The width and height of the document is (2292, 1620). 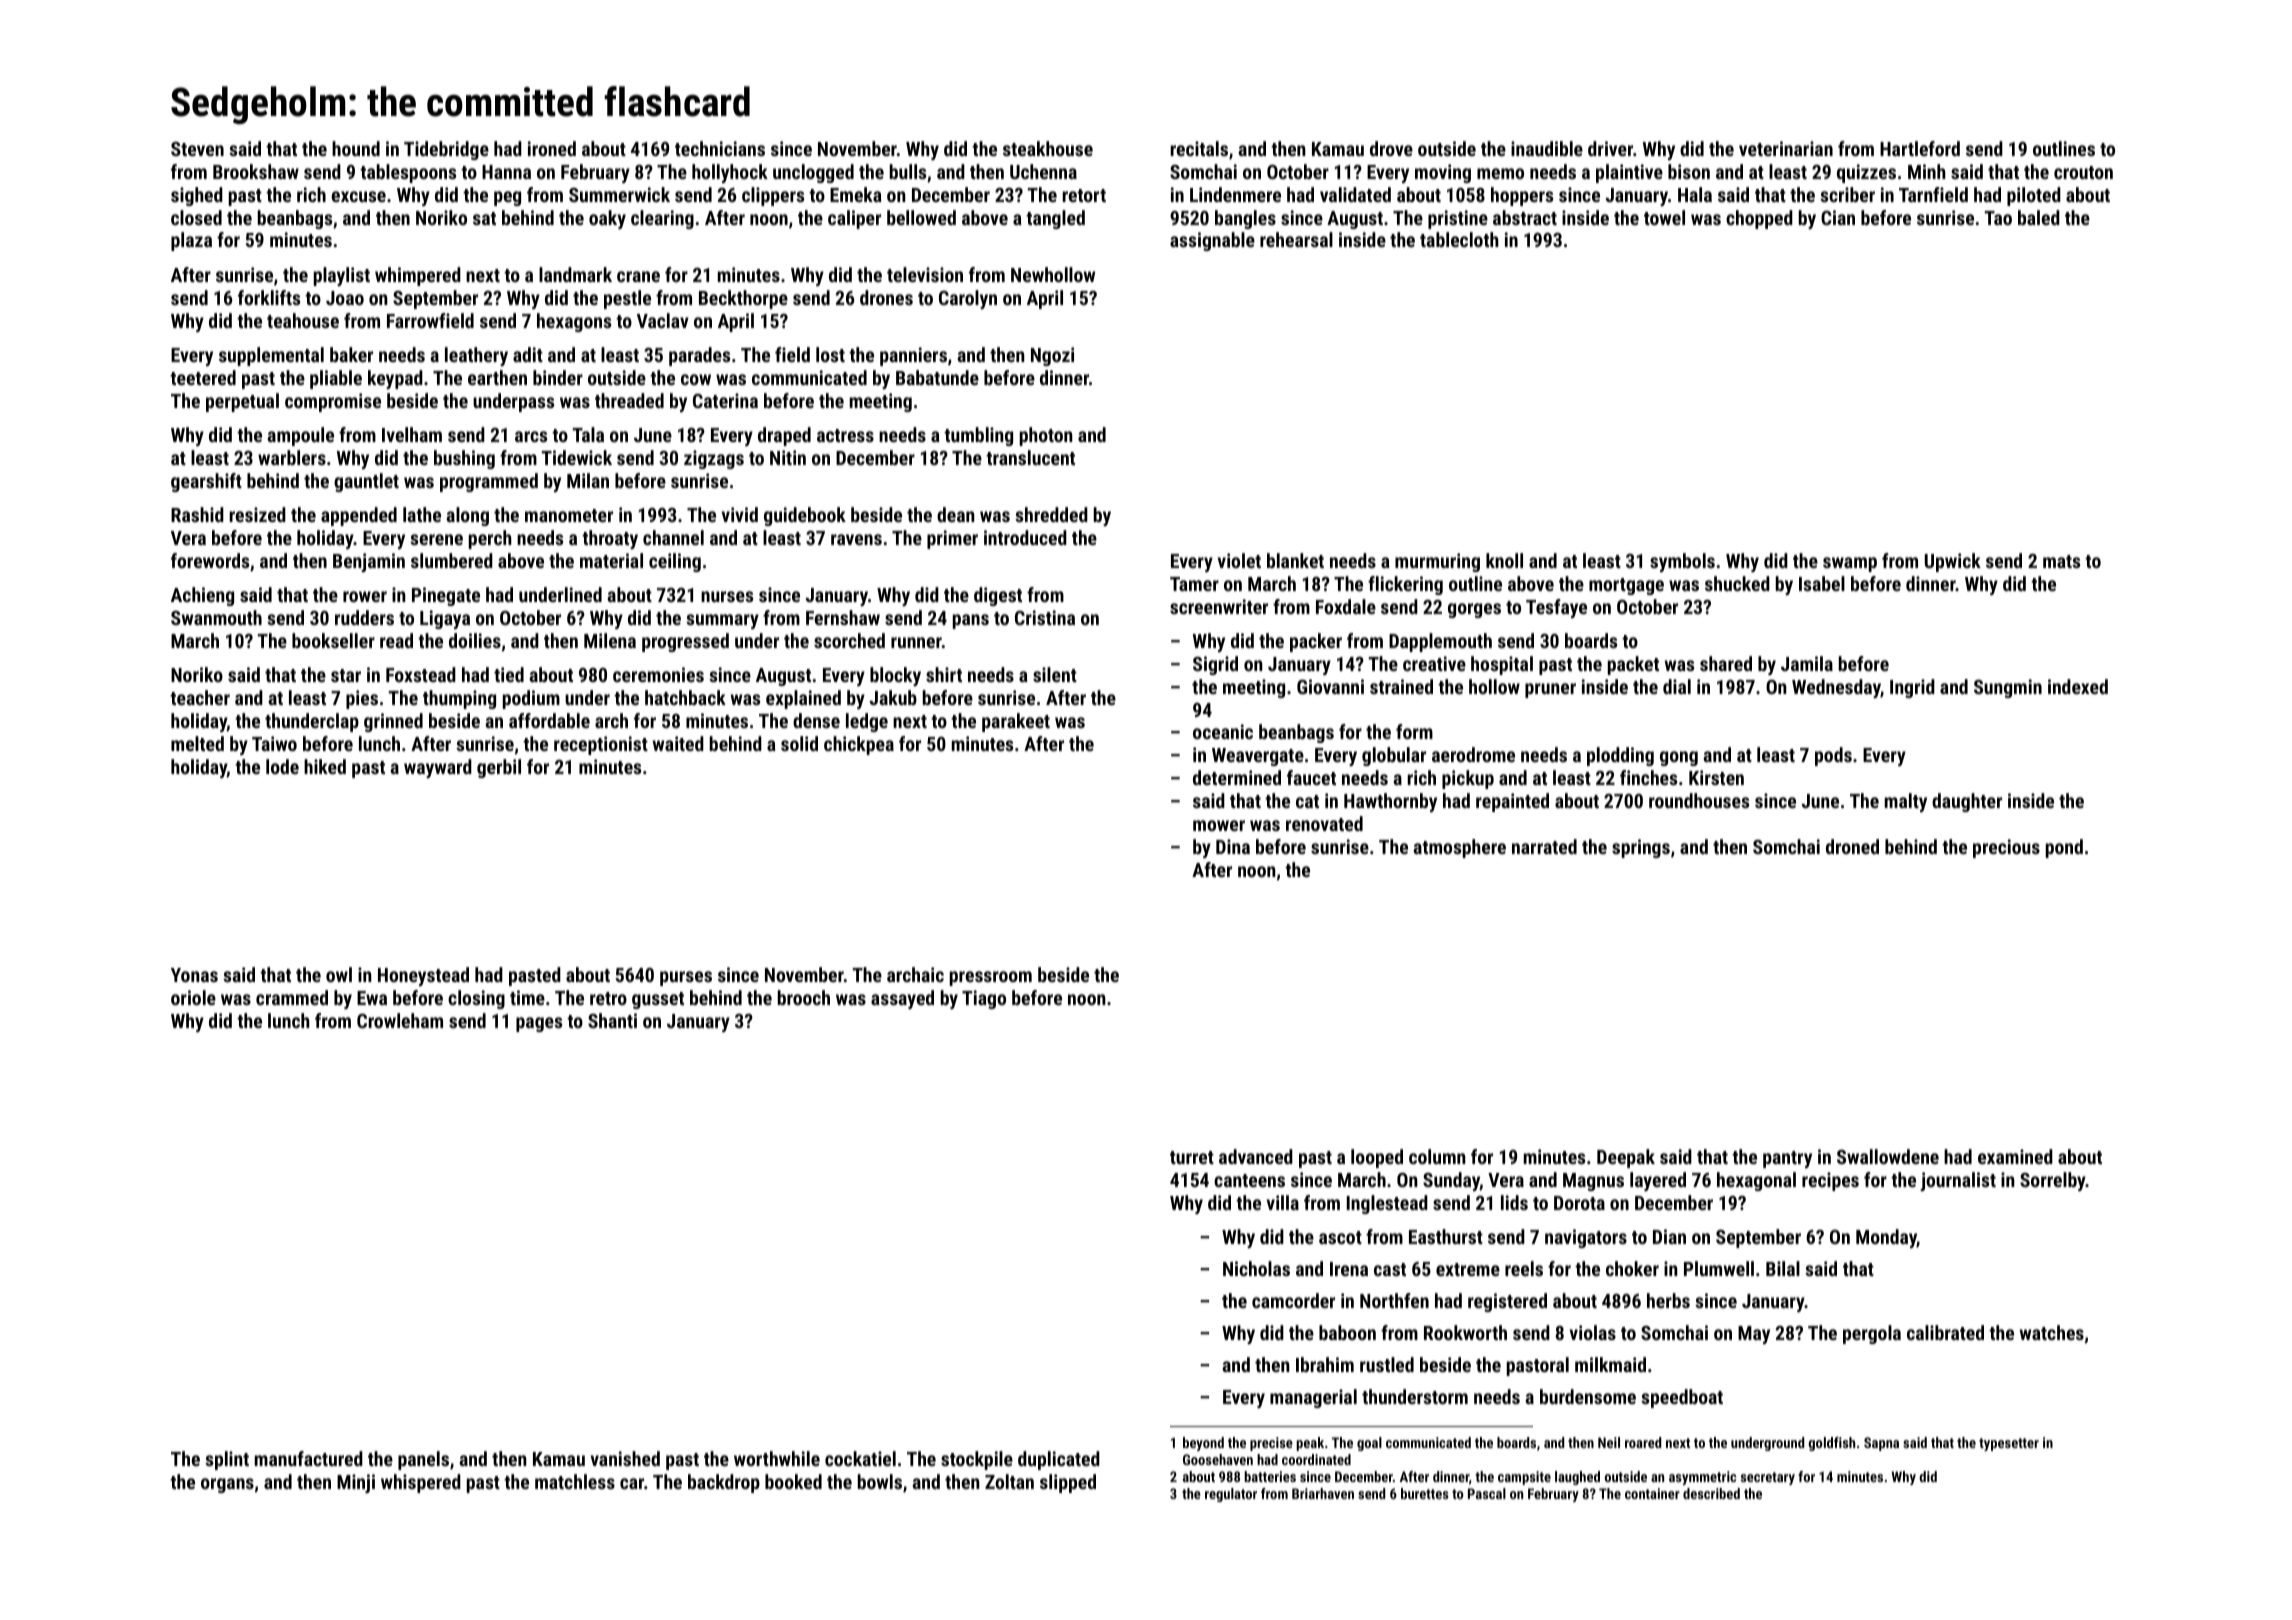 I want to click on typesetter, so click(x=2009, y=1444).
